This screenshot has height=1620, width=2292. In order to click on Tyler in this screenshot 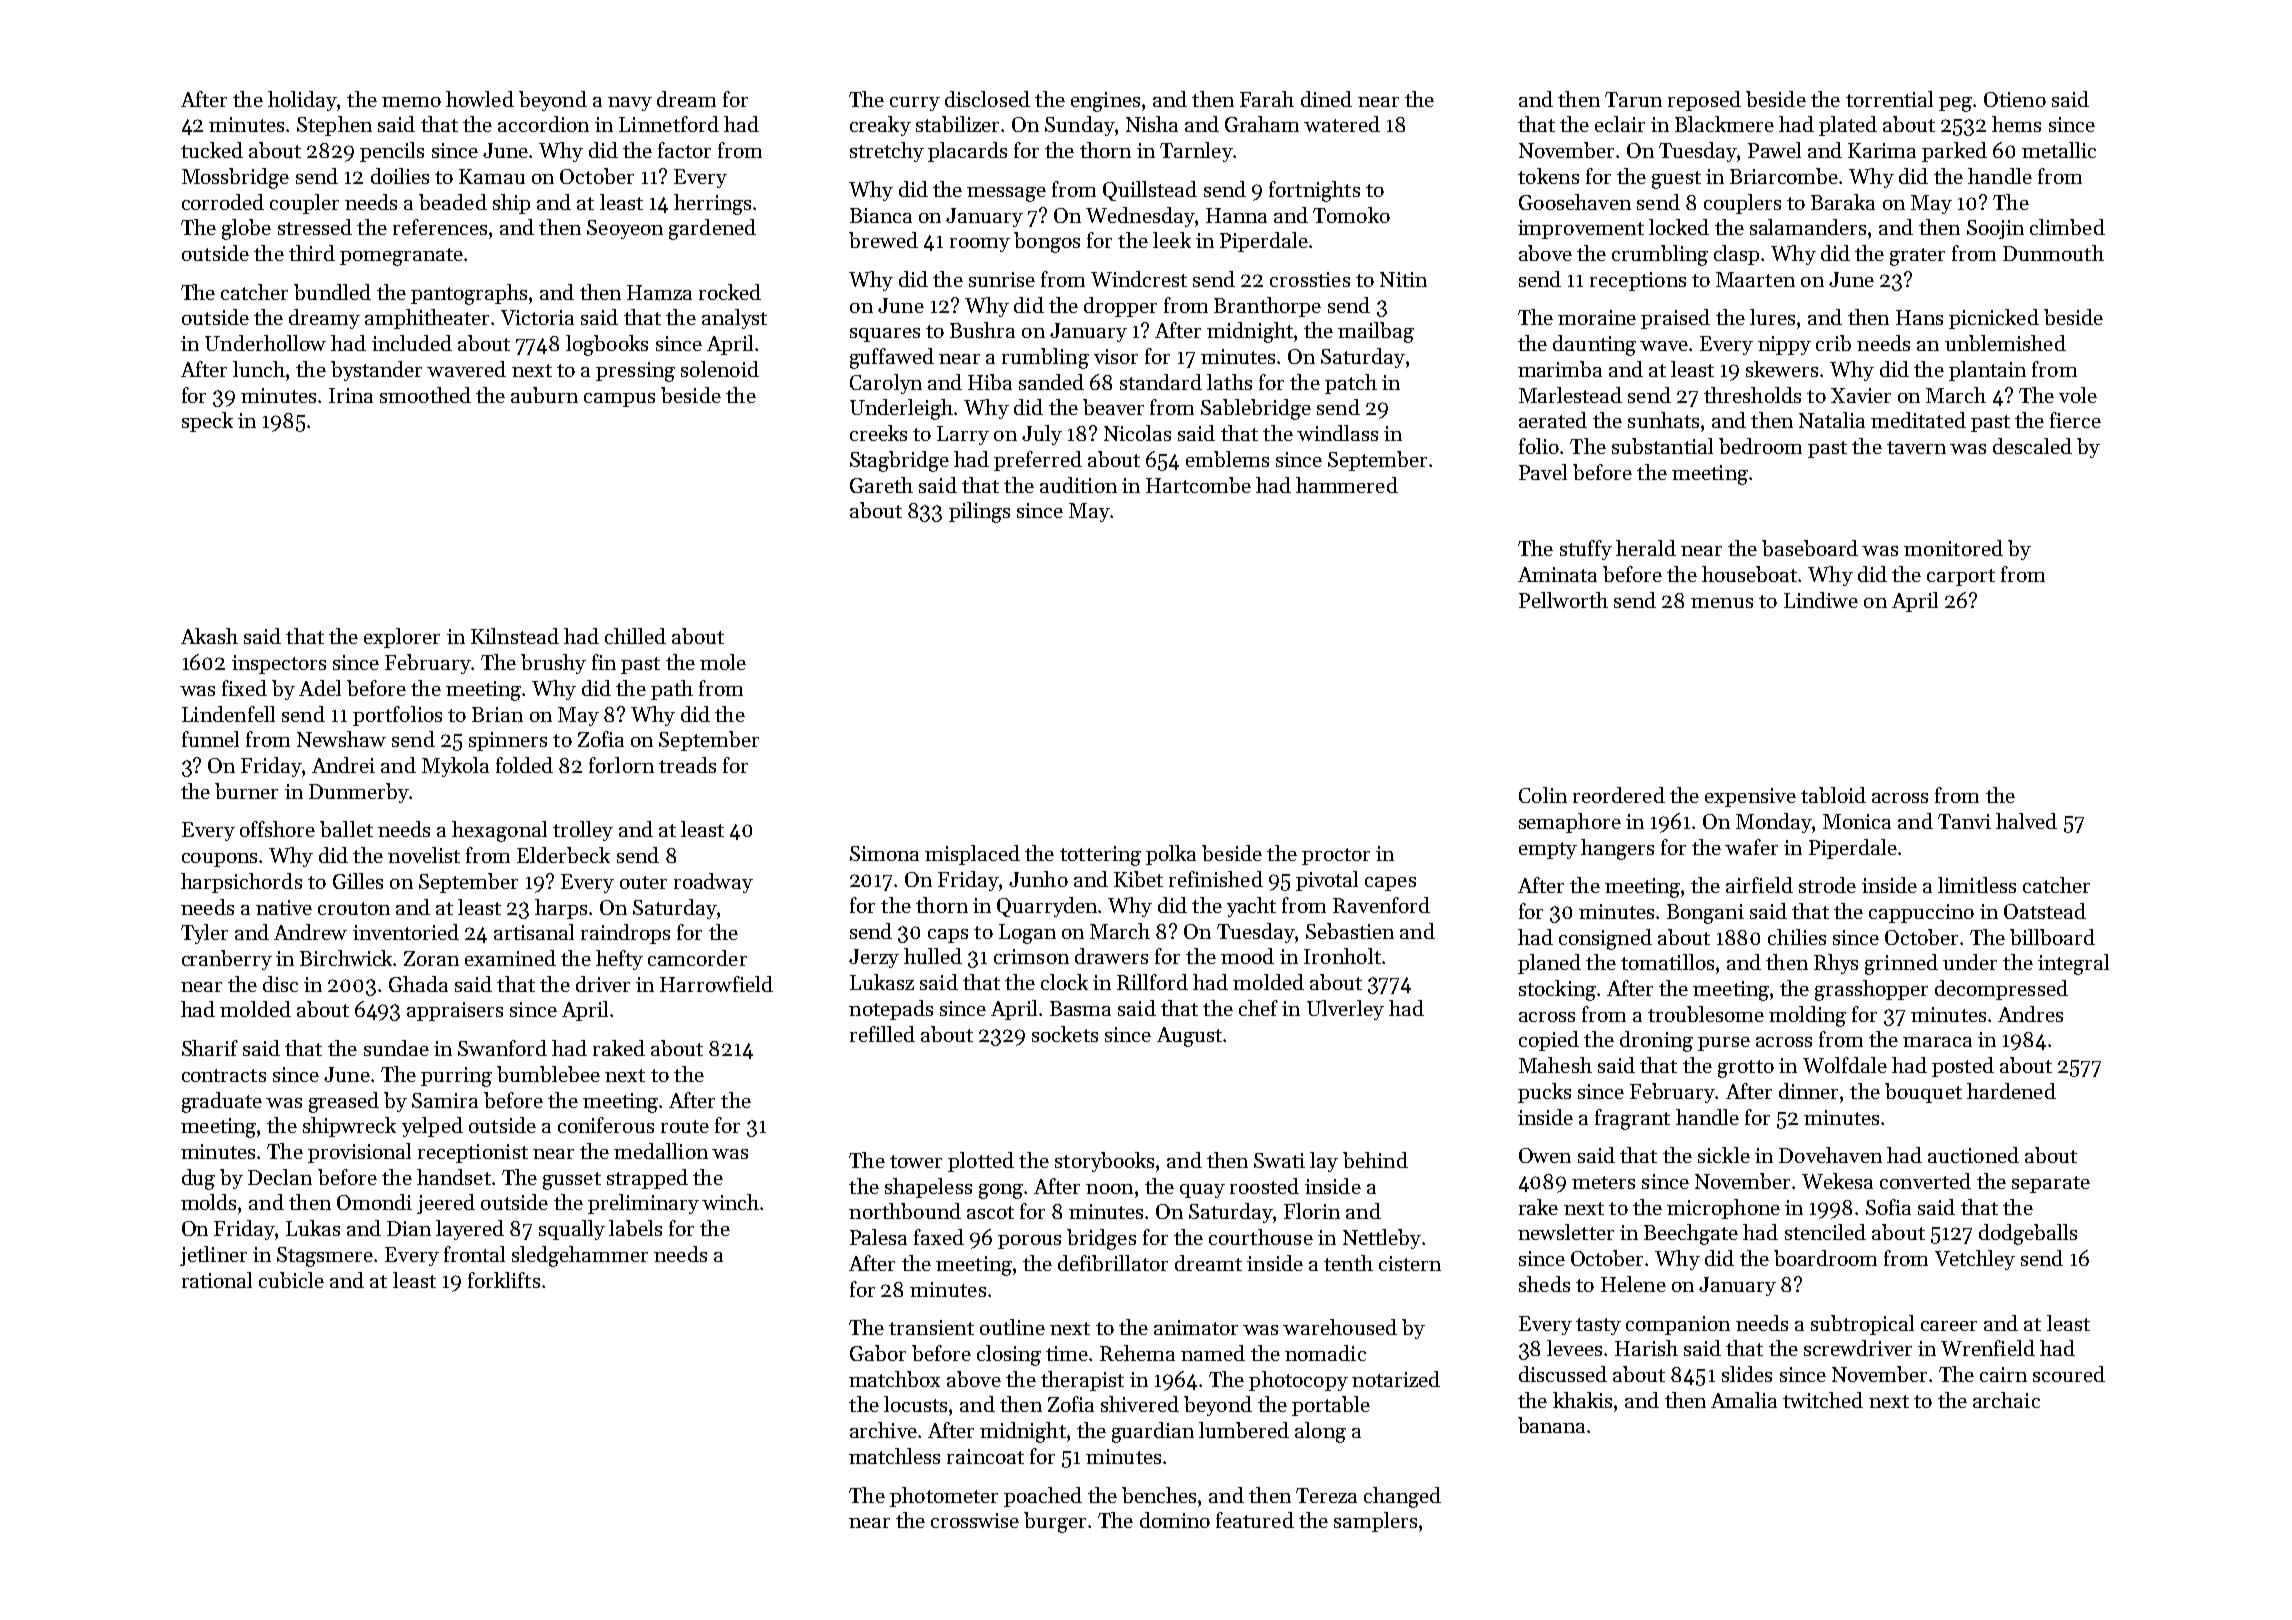, I will do `click(204, 934)`.
